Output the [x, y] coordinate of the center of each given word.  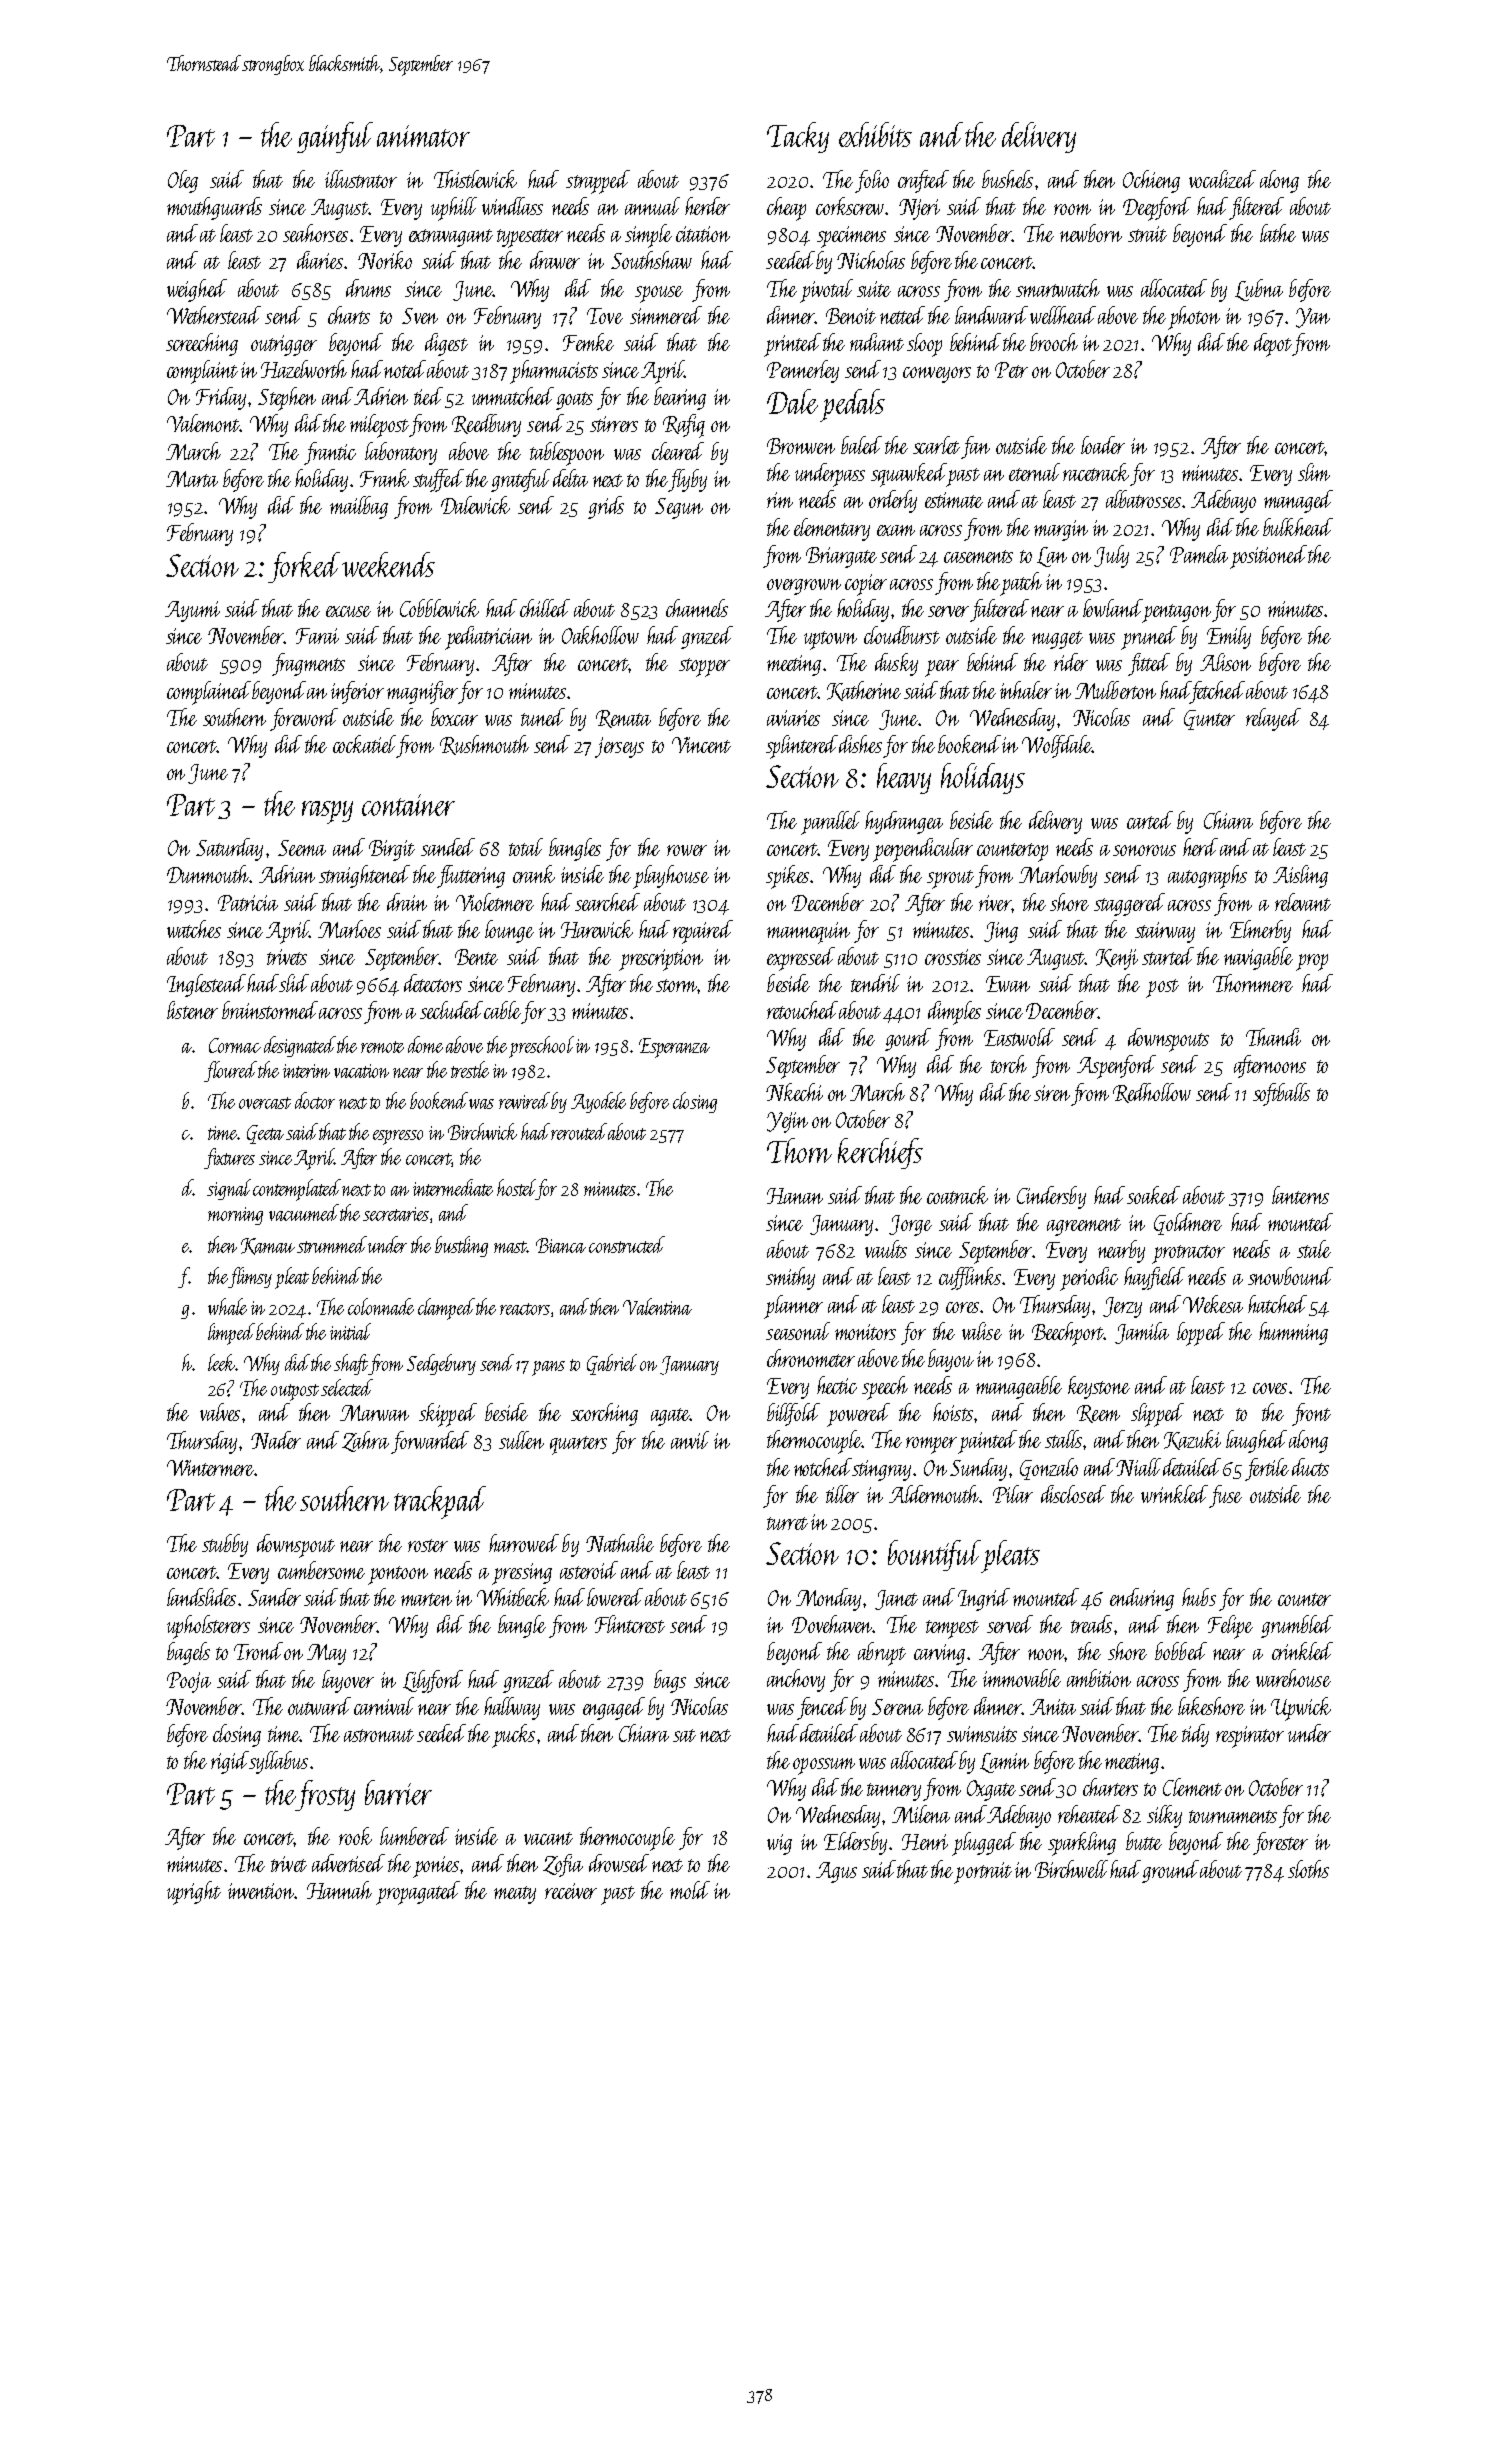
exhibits [875, 134]
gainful [335, 137]
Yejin [787, 1122]
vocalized [1222, 179]
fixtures [229, 1158]
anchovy [796, 1680]
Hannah [339, 1890]
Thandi [1273, 1037]
